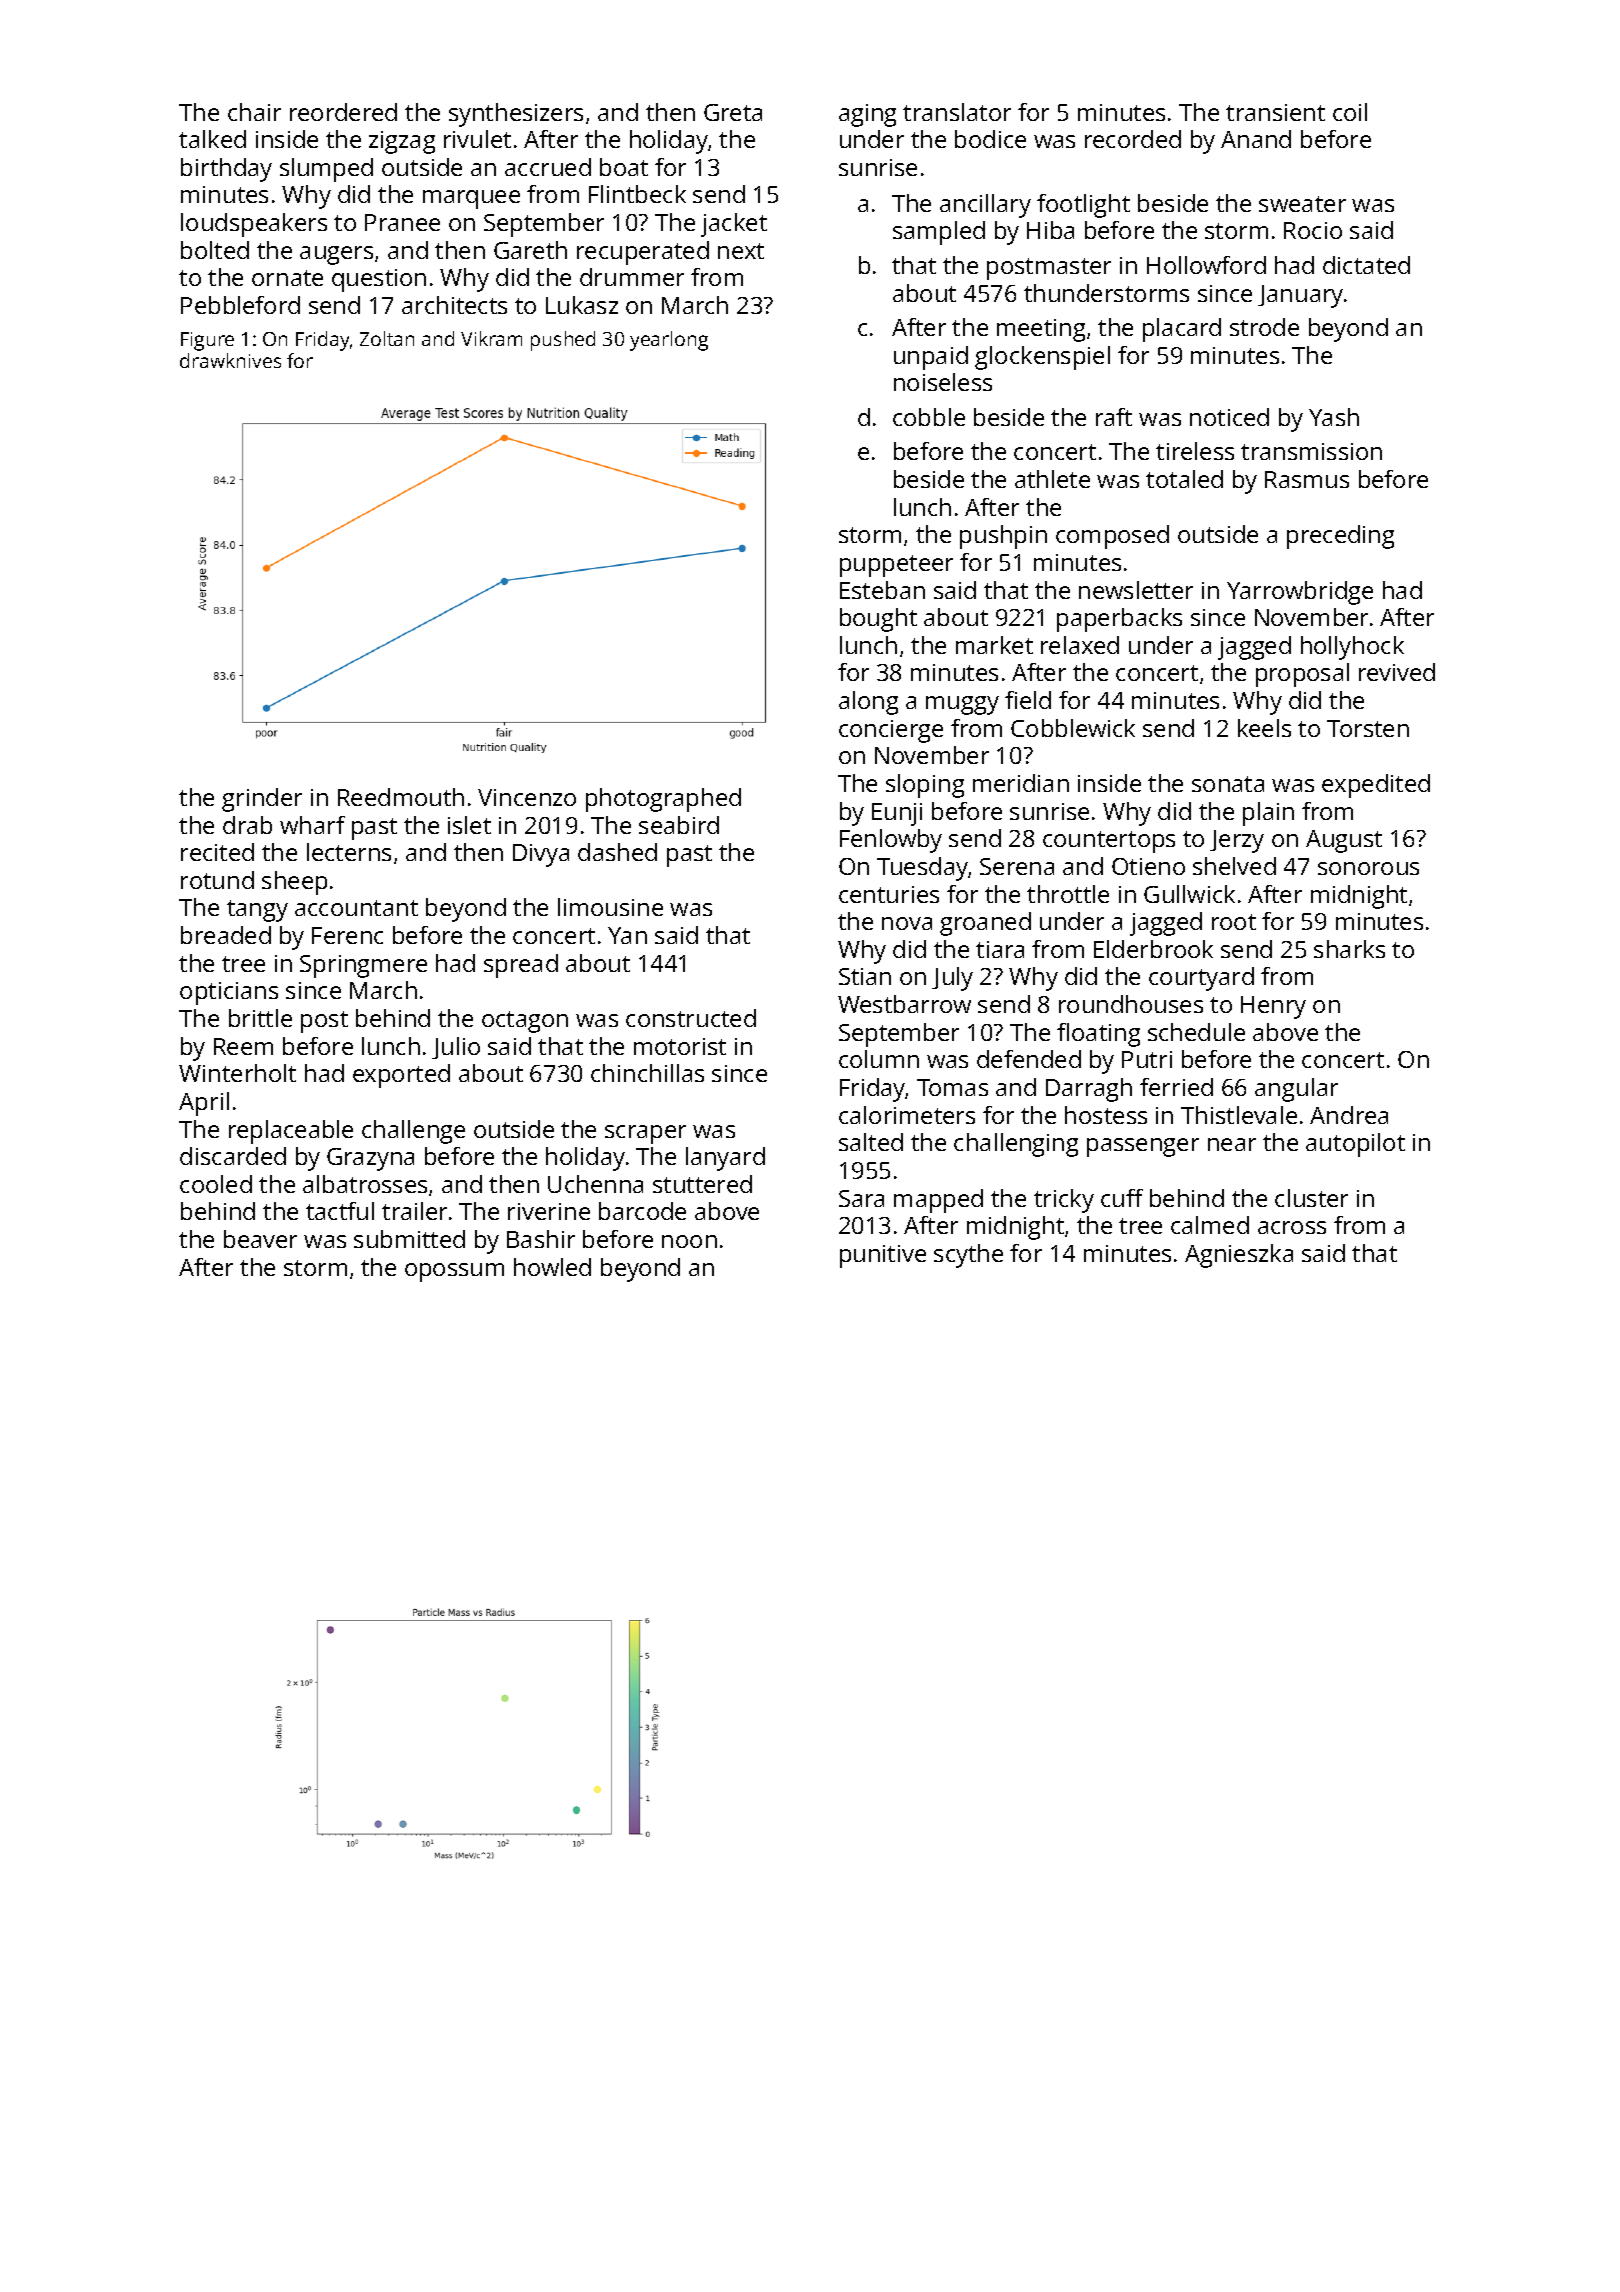  I want to click on drawknives, so click(230, 360).
